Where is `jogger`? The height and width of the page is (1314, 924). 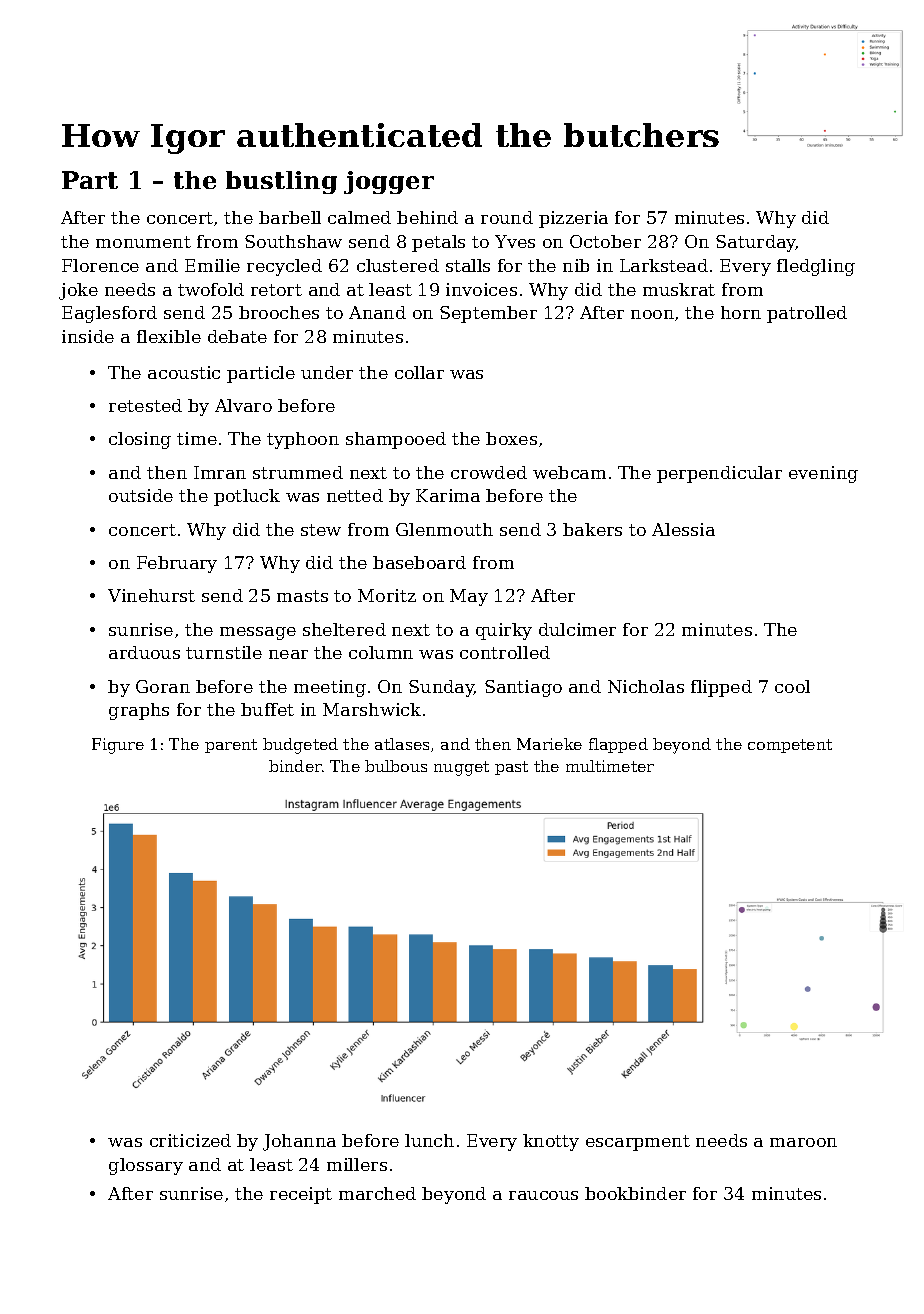 jogger is located at coordinates (389, 182).
